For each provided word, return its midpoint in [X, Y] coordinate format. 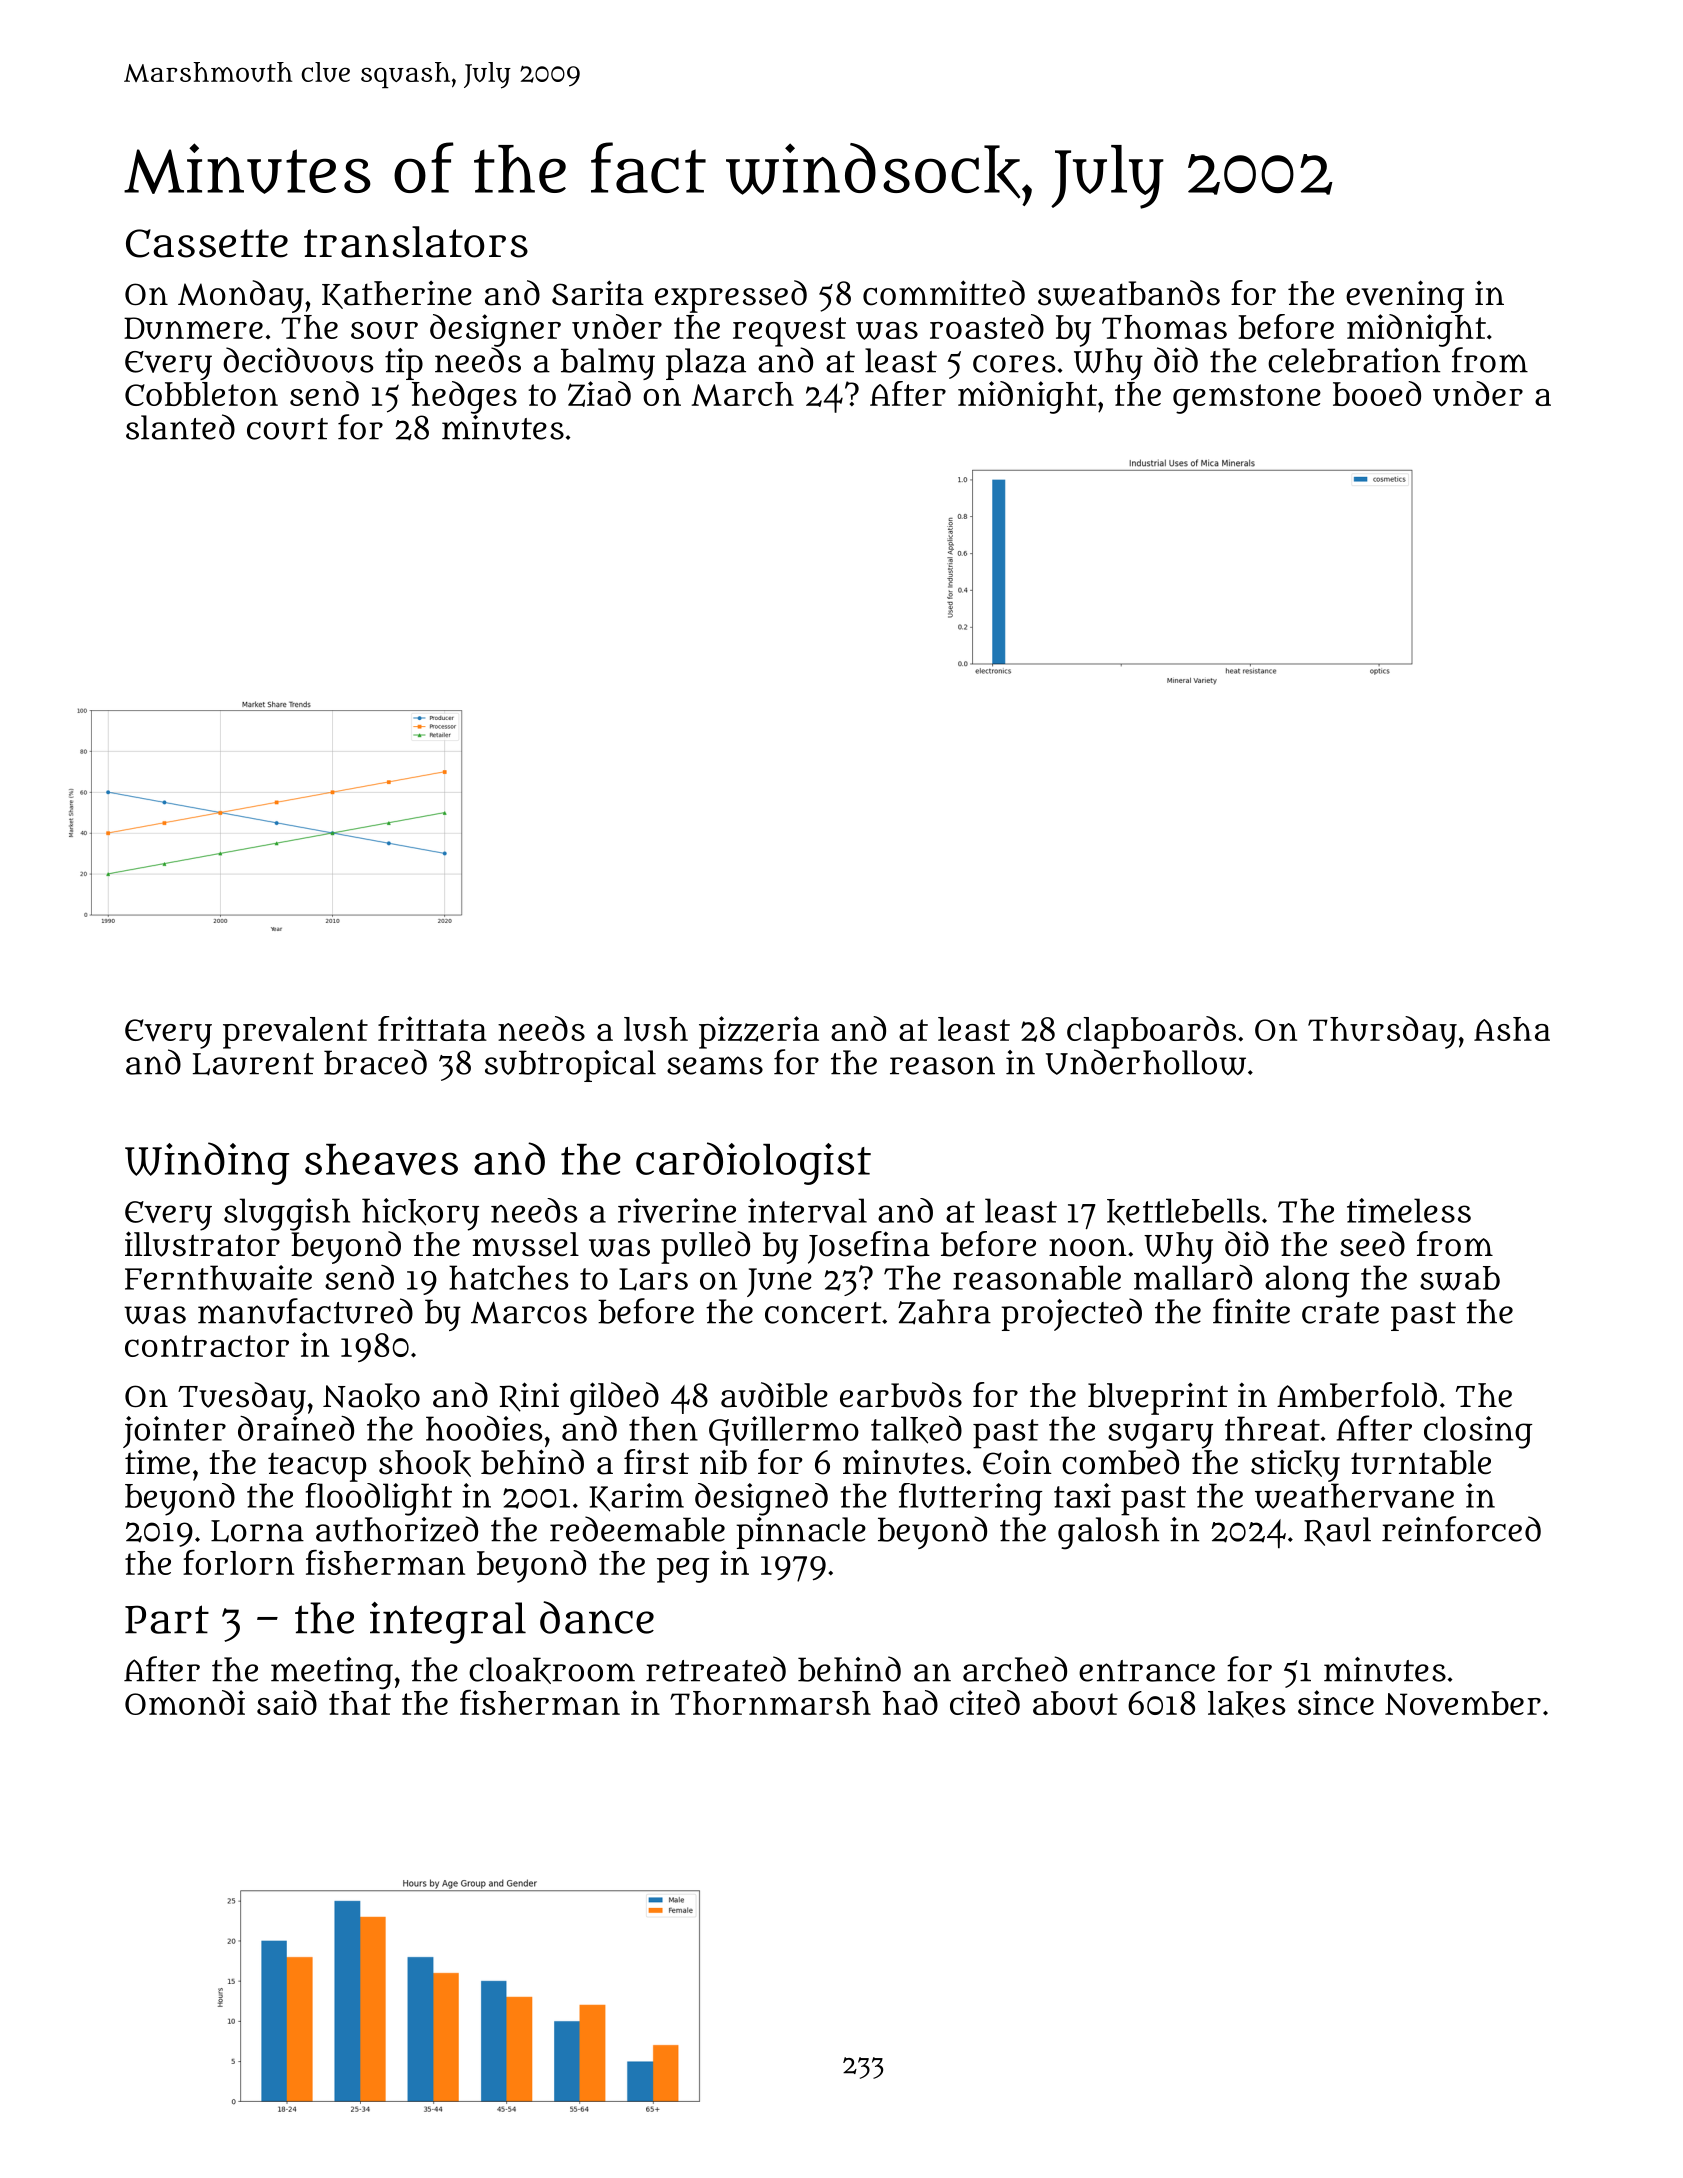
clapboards [1151, 1032]
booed [1377, 393]
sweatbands [1129, 293]
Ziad [599, 394]
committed [944, 293]
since [1336, 1702]
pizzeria [759, 1032]
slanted [180, 427]
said [287, 1702]
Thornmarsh [770, 1703]
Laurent [253, 1064]
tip [404, 364]
